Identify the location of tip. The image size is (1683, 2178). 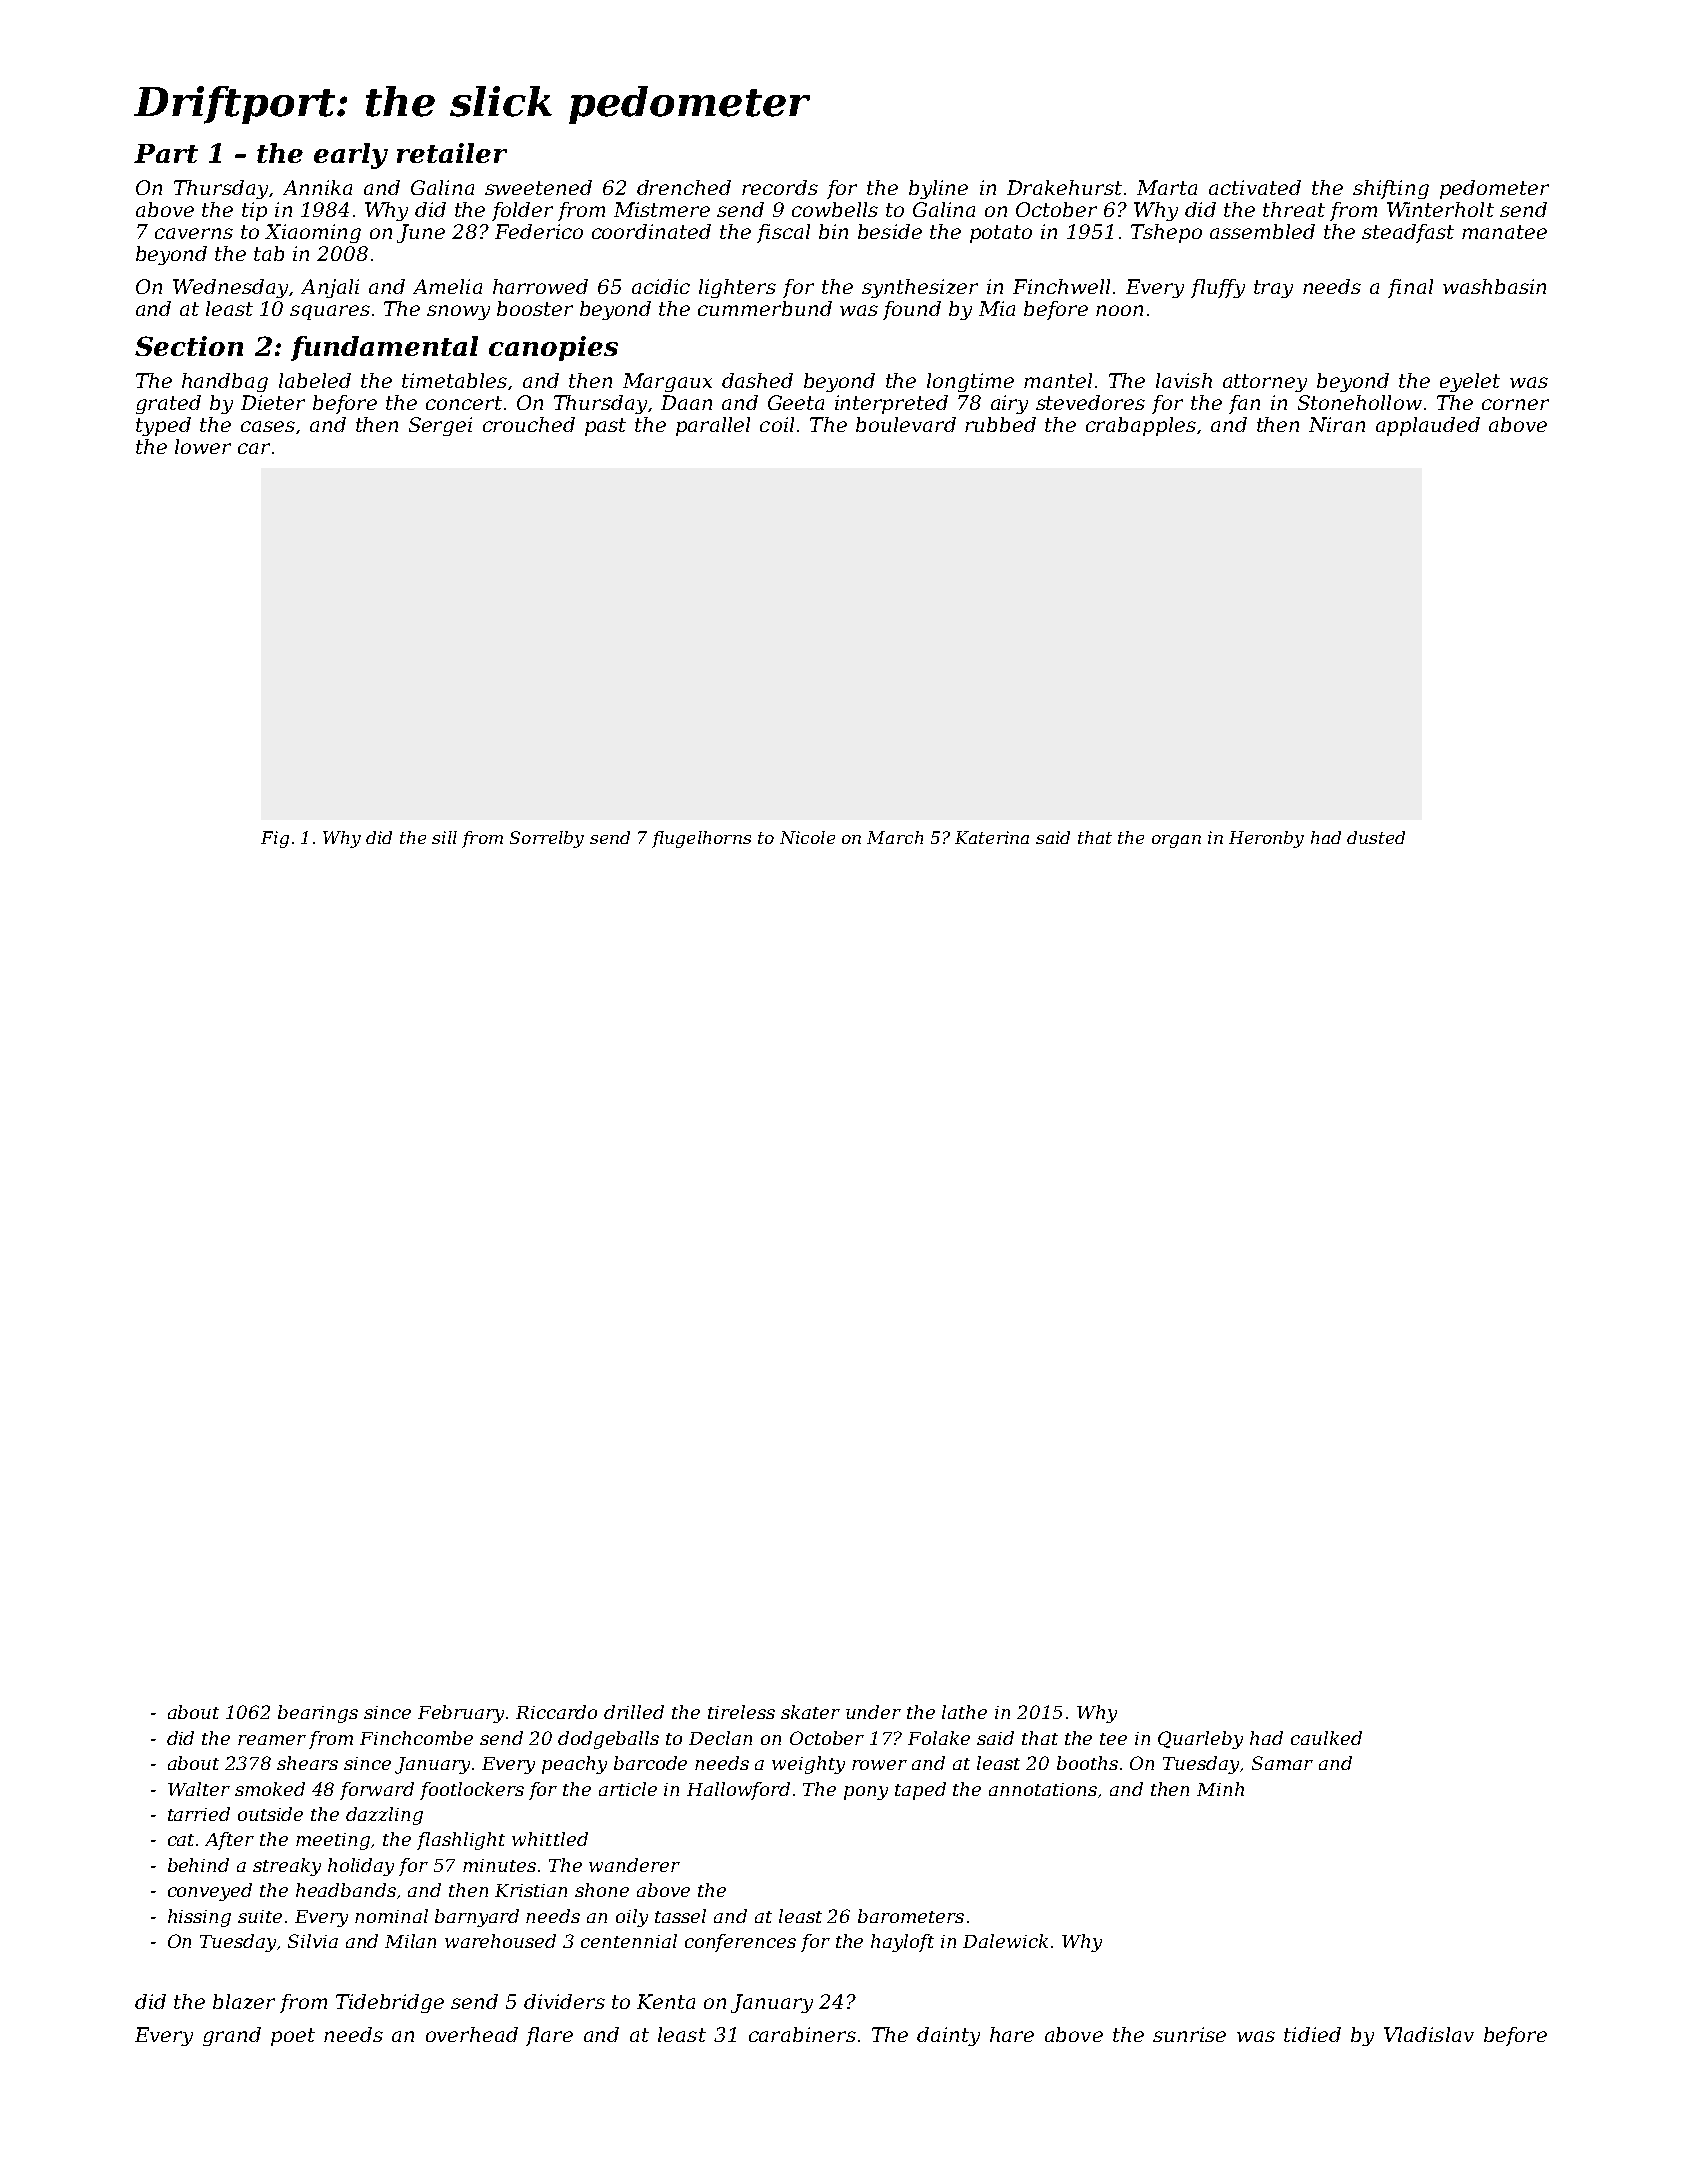
(254, 211).
